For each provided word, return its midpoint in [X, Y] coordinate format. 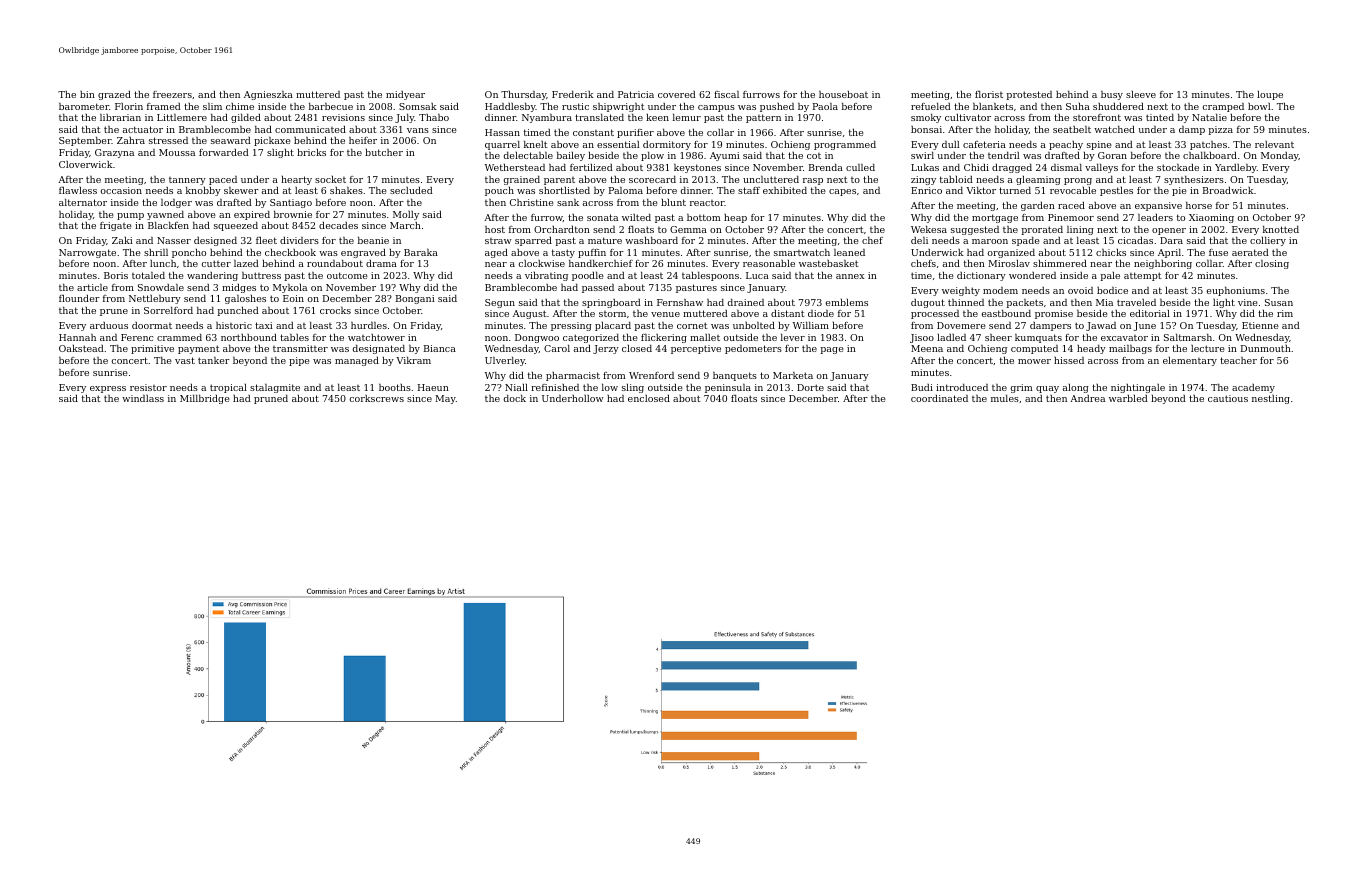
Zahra [131, 140]
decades [338, 225]
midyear [405, 95]
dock [515, 398]
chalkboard [1210, 155]
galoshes [245, 299]
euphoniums [1236, 291]
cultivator [968, 117]
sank [568, 202]
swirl [922, 155]
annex [850, 276]
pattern [763, 118]
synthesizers [1194, 180]
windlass [143, 398]
